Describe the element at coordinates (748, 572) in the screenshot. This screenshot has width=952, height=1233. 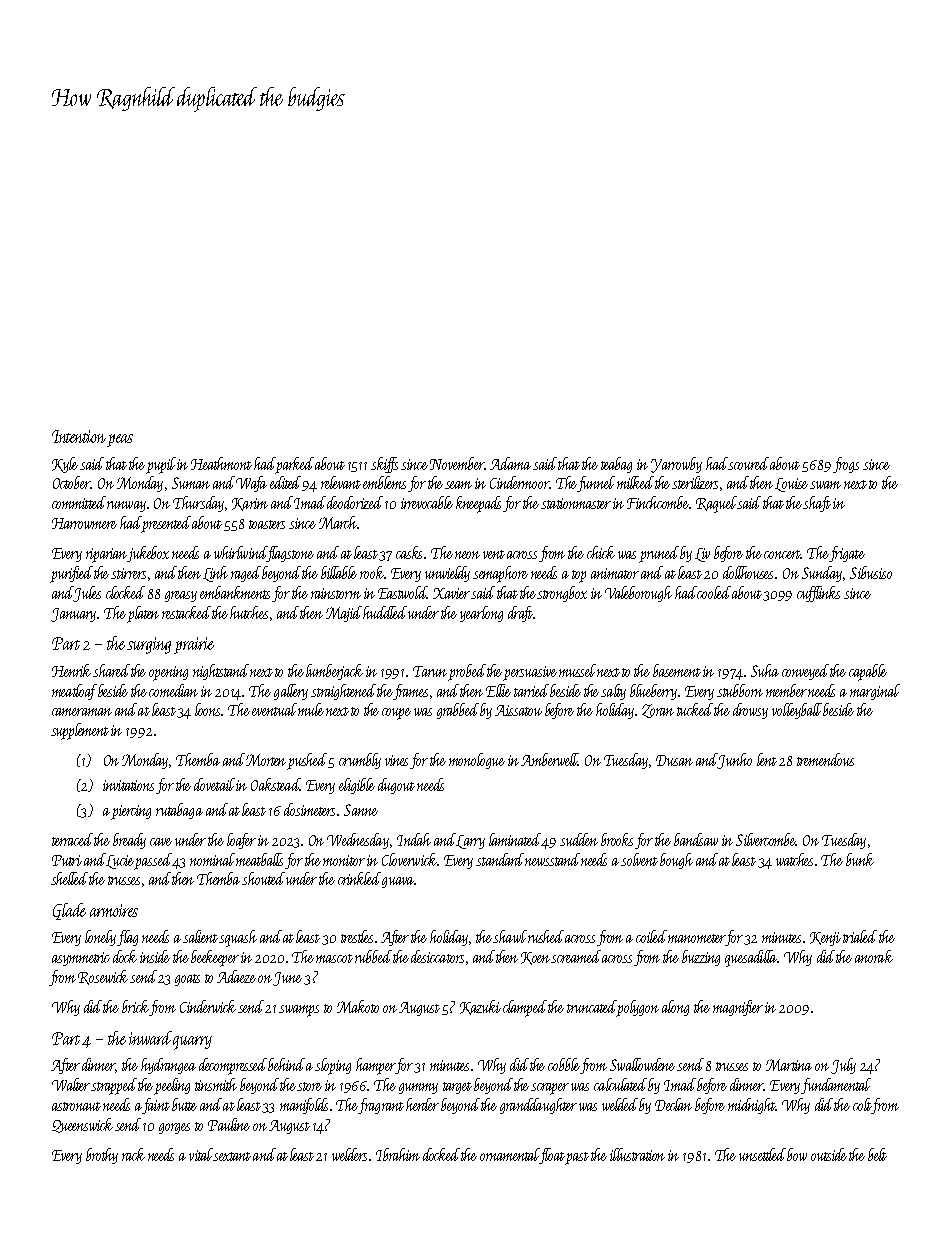
I see `dollhouses` at that location.
